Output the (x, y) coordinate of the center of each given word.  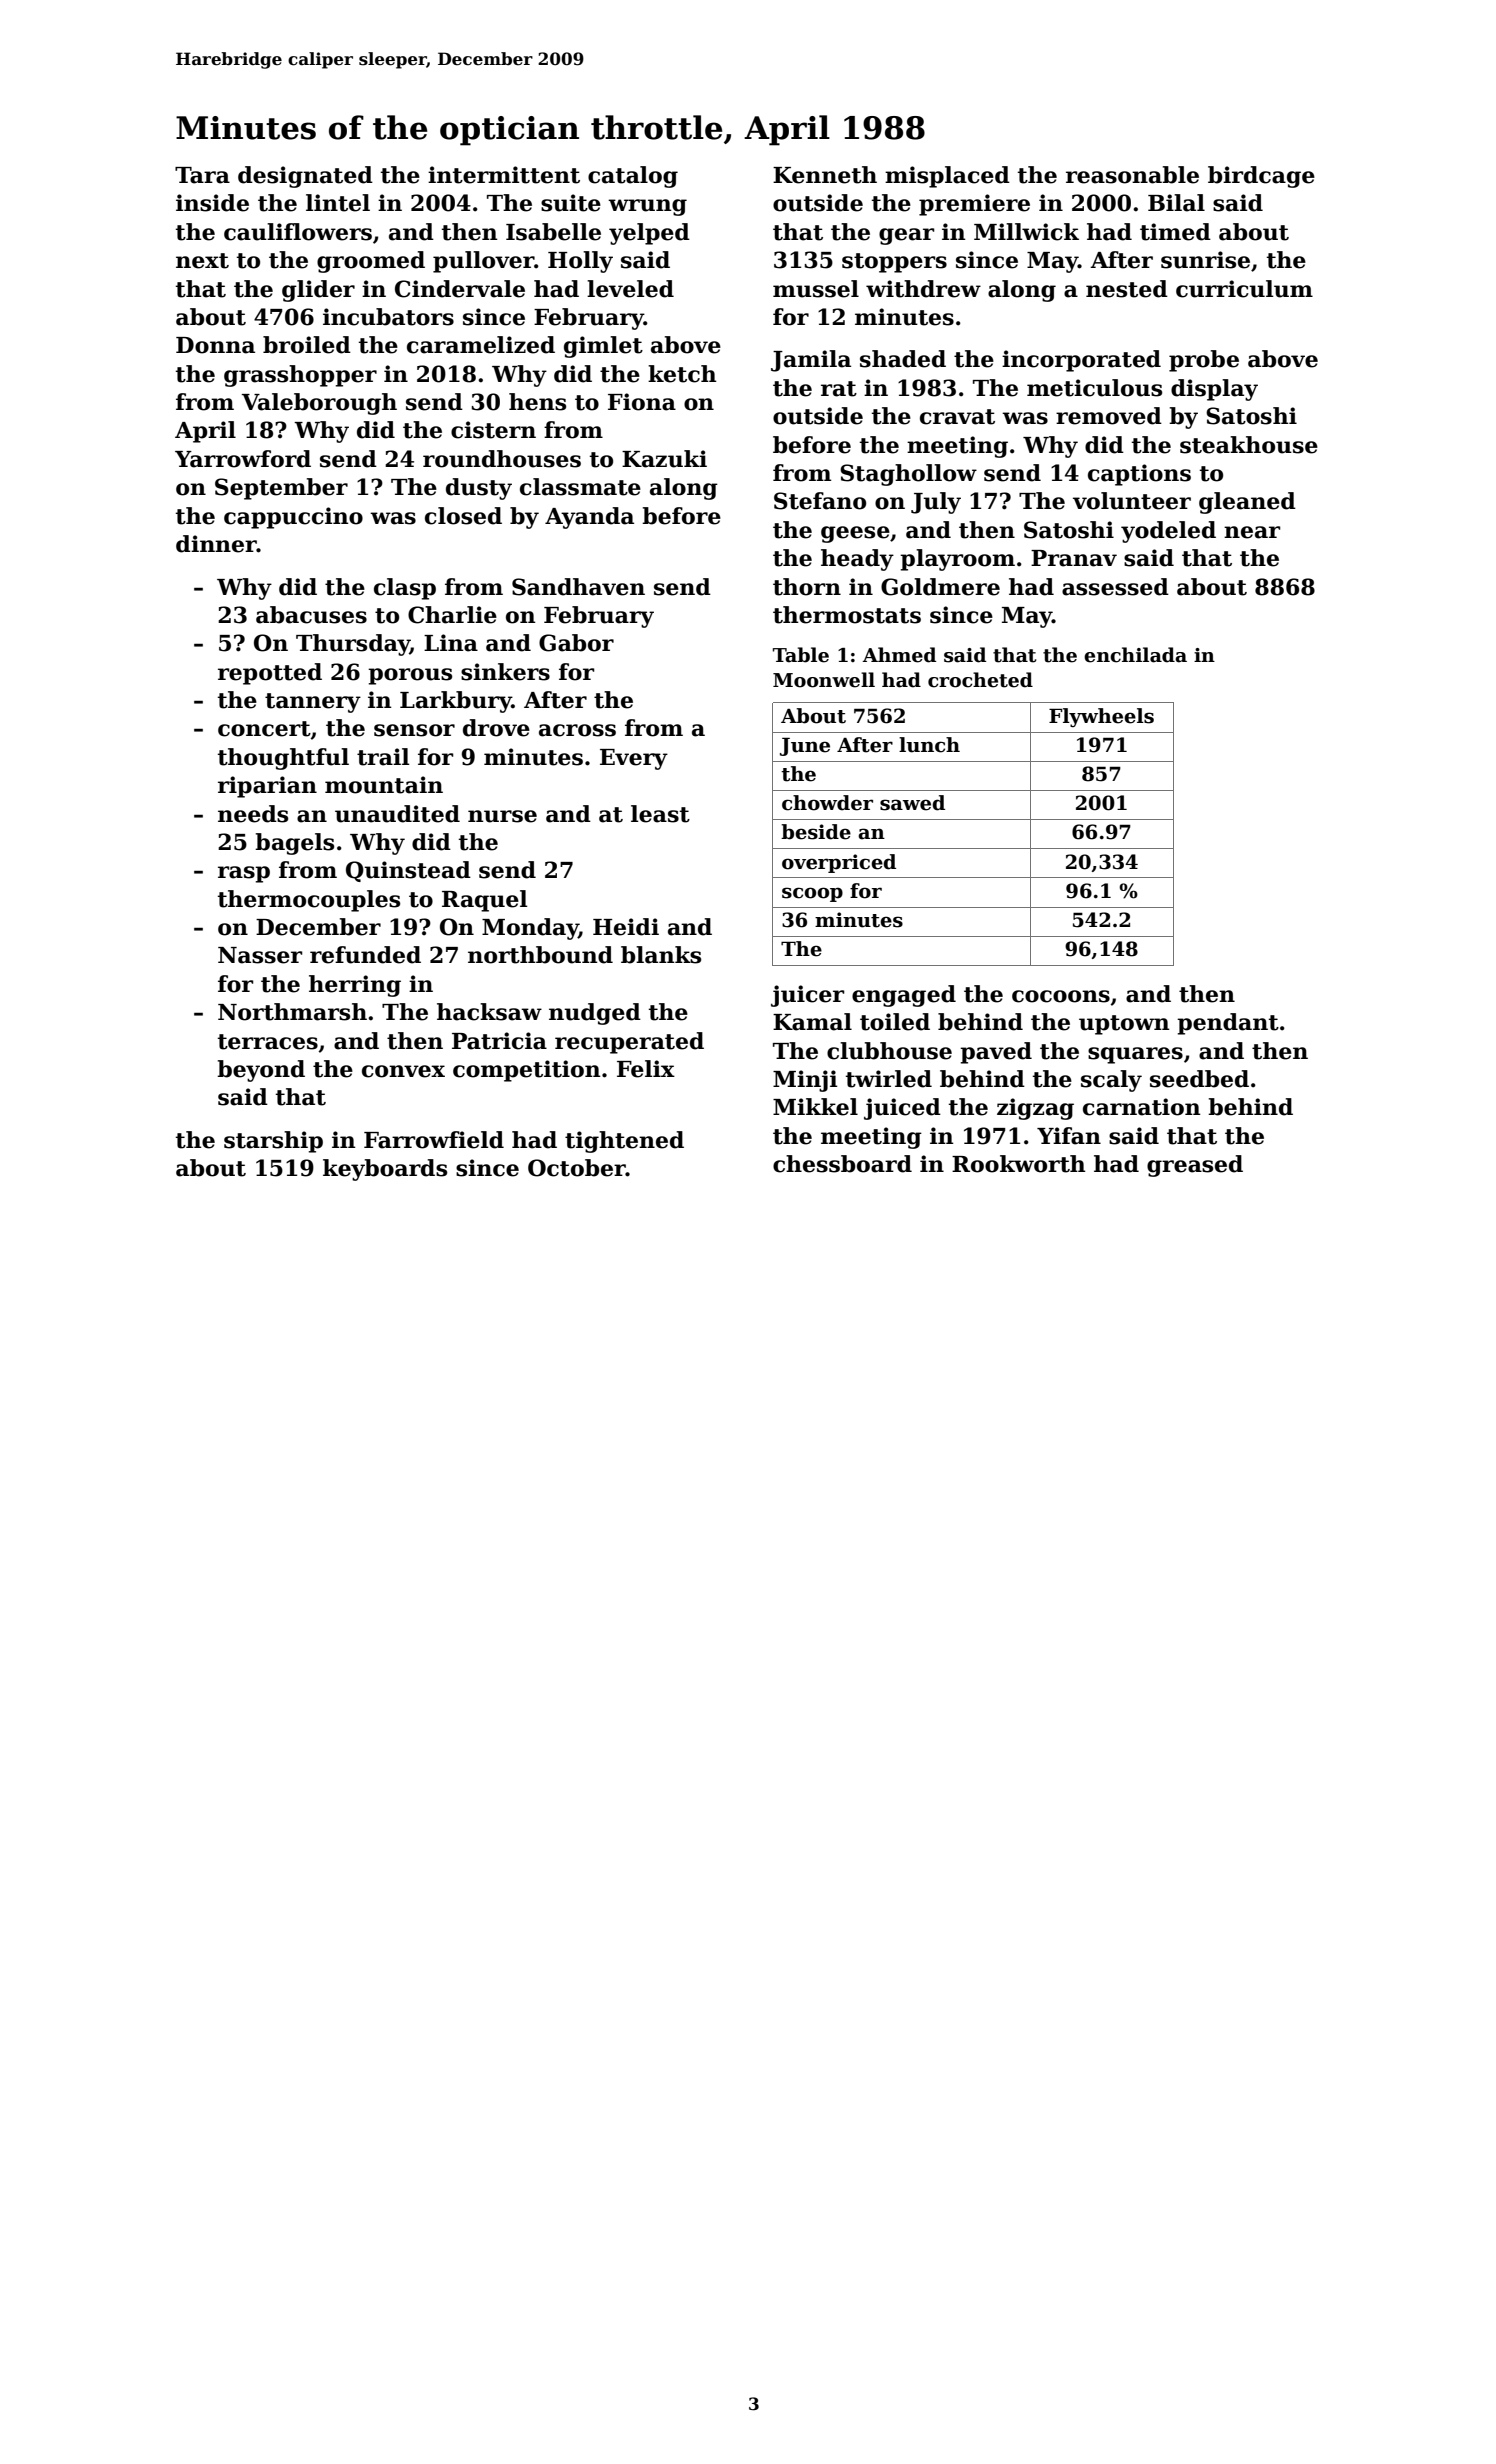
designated (305, 177)
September (281, 489)
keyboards (385, 1170)
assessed (1115, 587)
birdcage (1261, 177)
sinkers (505, 672)
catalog (633, 177)
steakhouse (1249, 445)
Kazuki (664, 459)
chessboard (842, 1164)
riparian (267, 787)
